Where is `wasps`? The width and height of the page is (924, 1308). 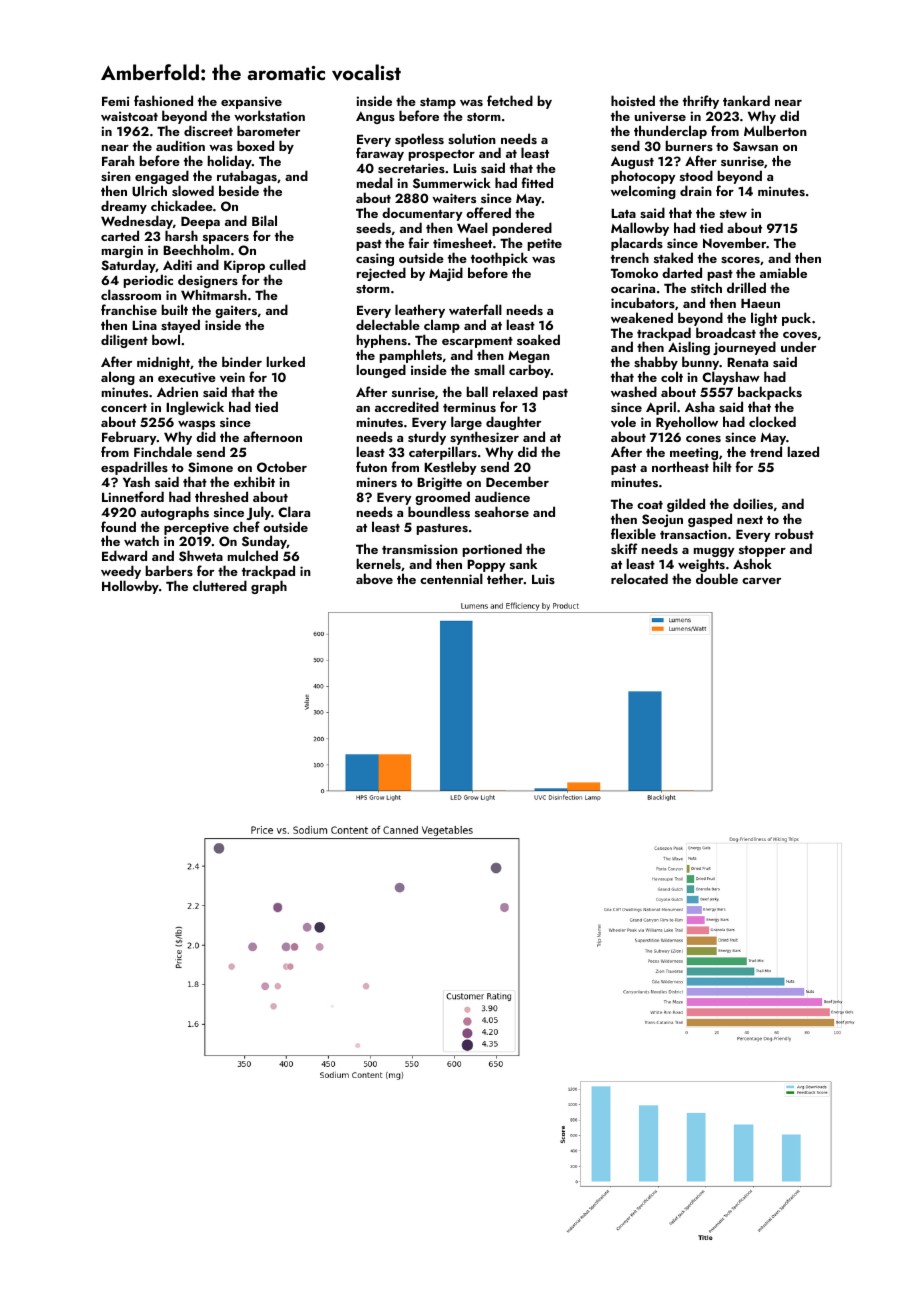 wasps is located at coordinates (196, 425).
